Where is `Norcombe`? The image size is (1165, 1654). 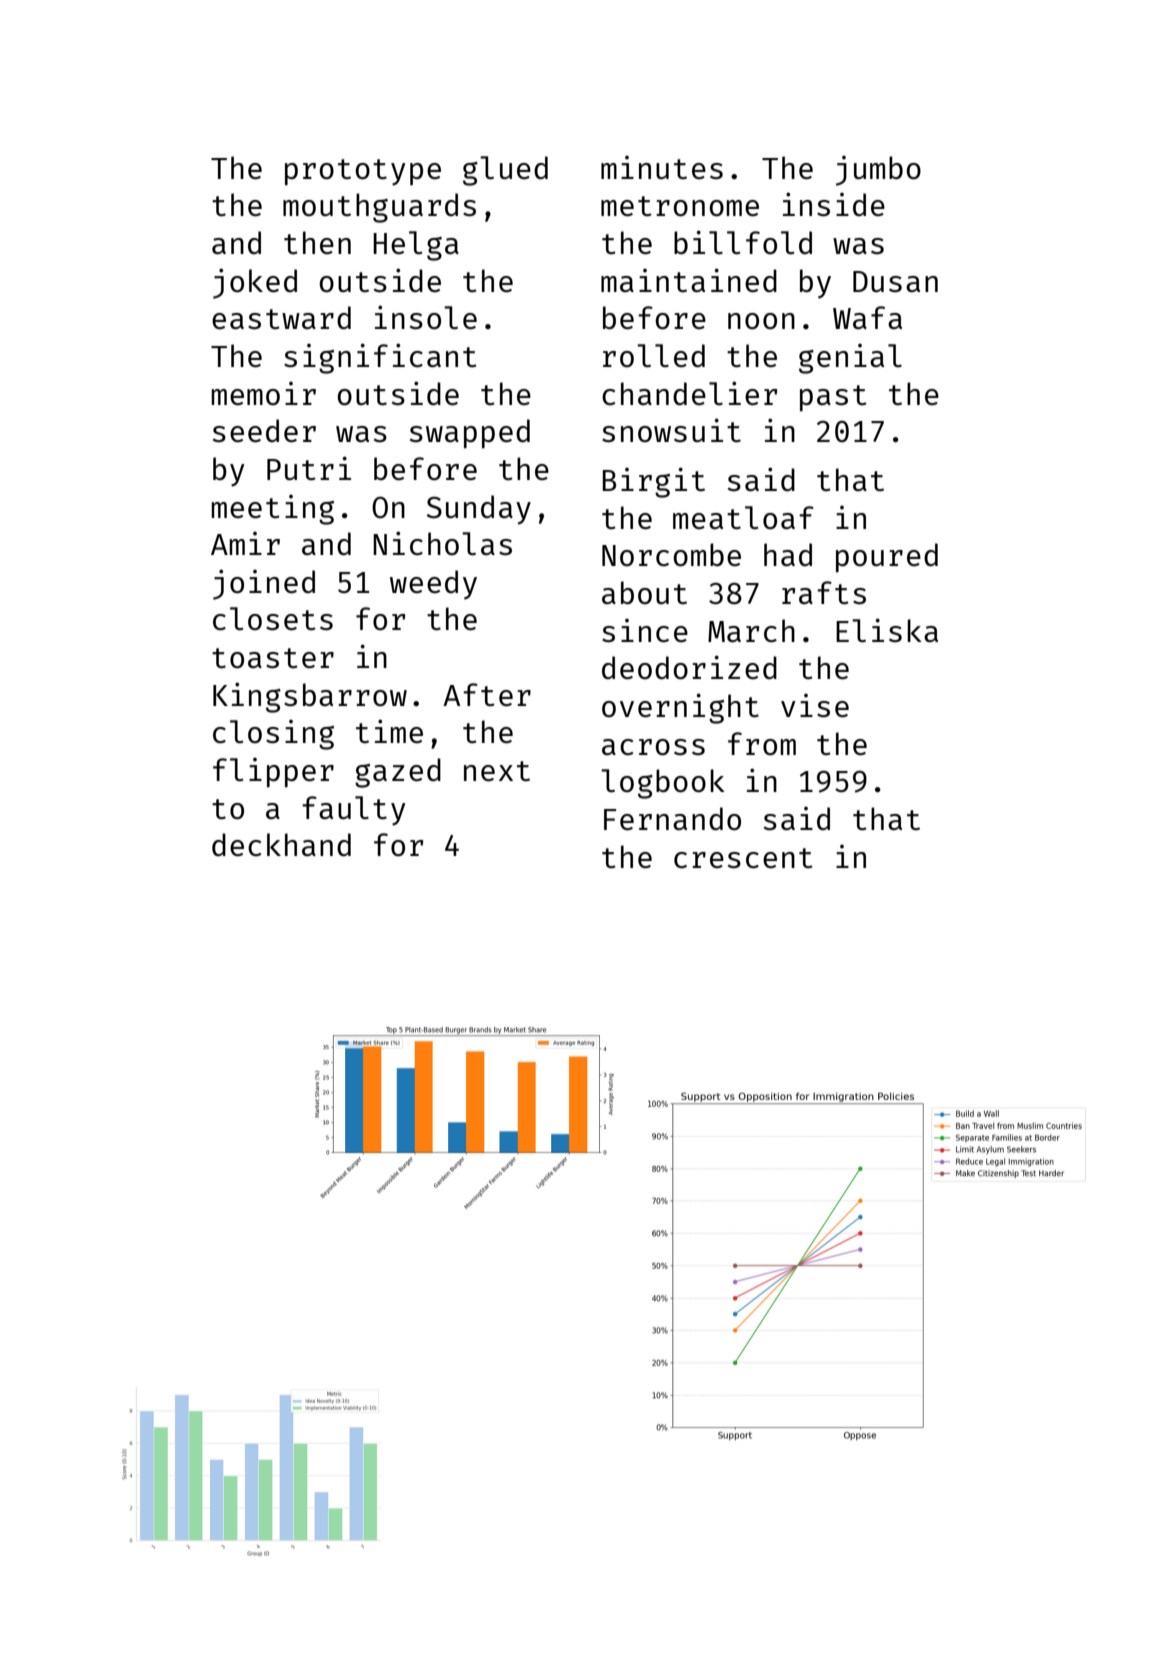 Norcombe is located at coordinates (671, 554).
